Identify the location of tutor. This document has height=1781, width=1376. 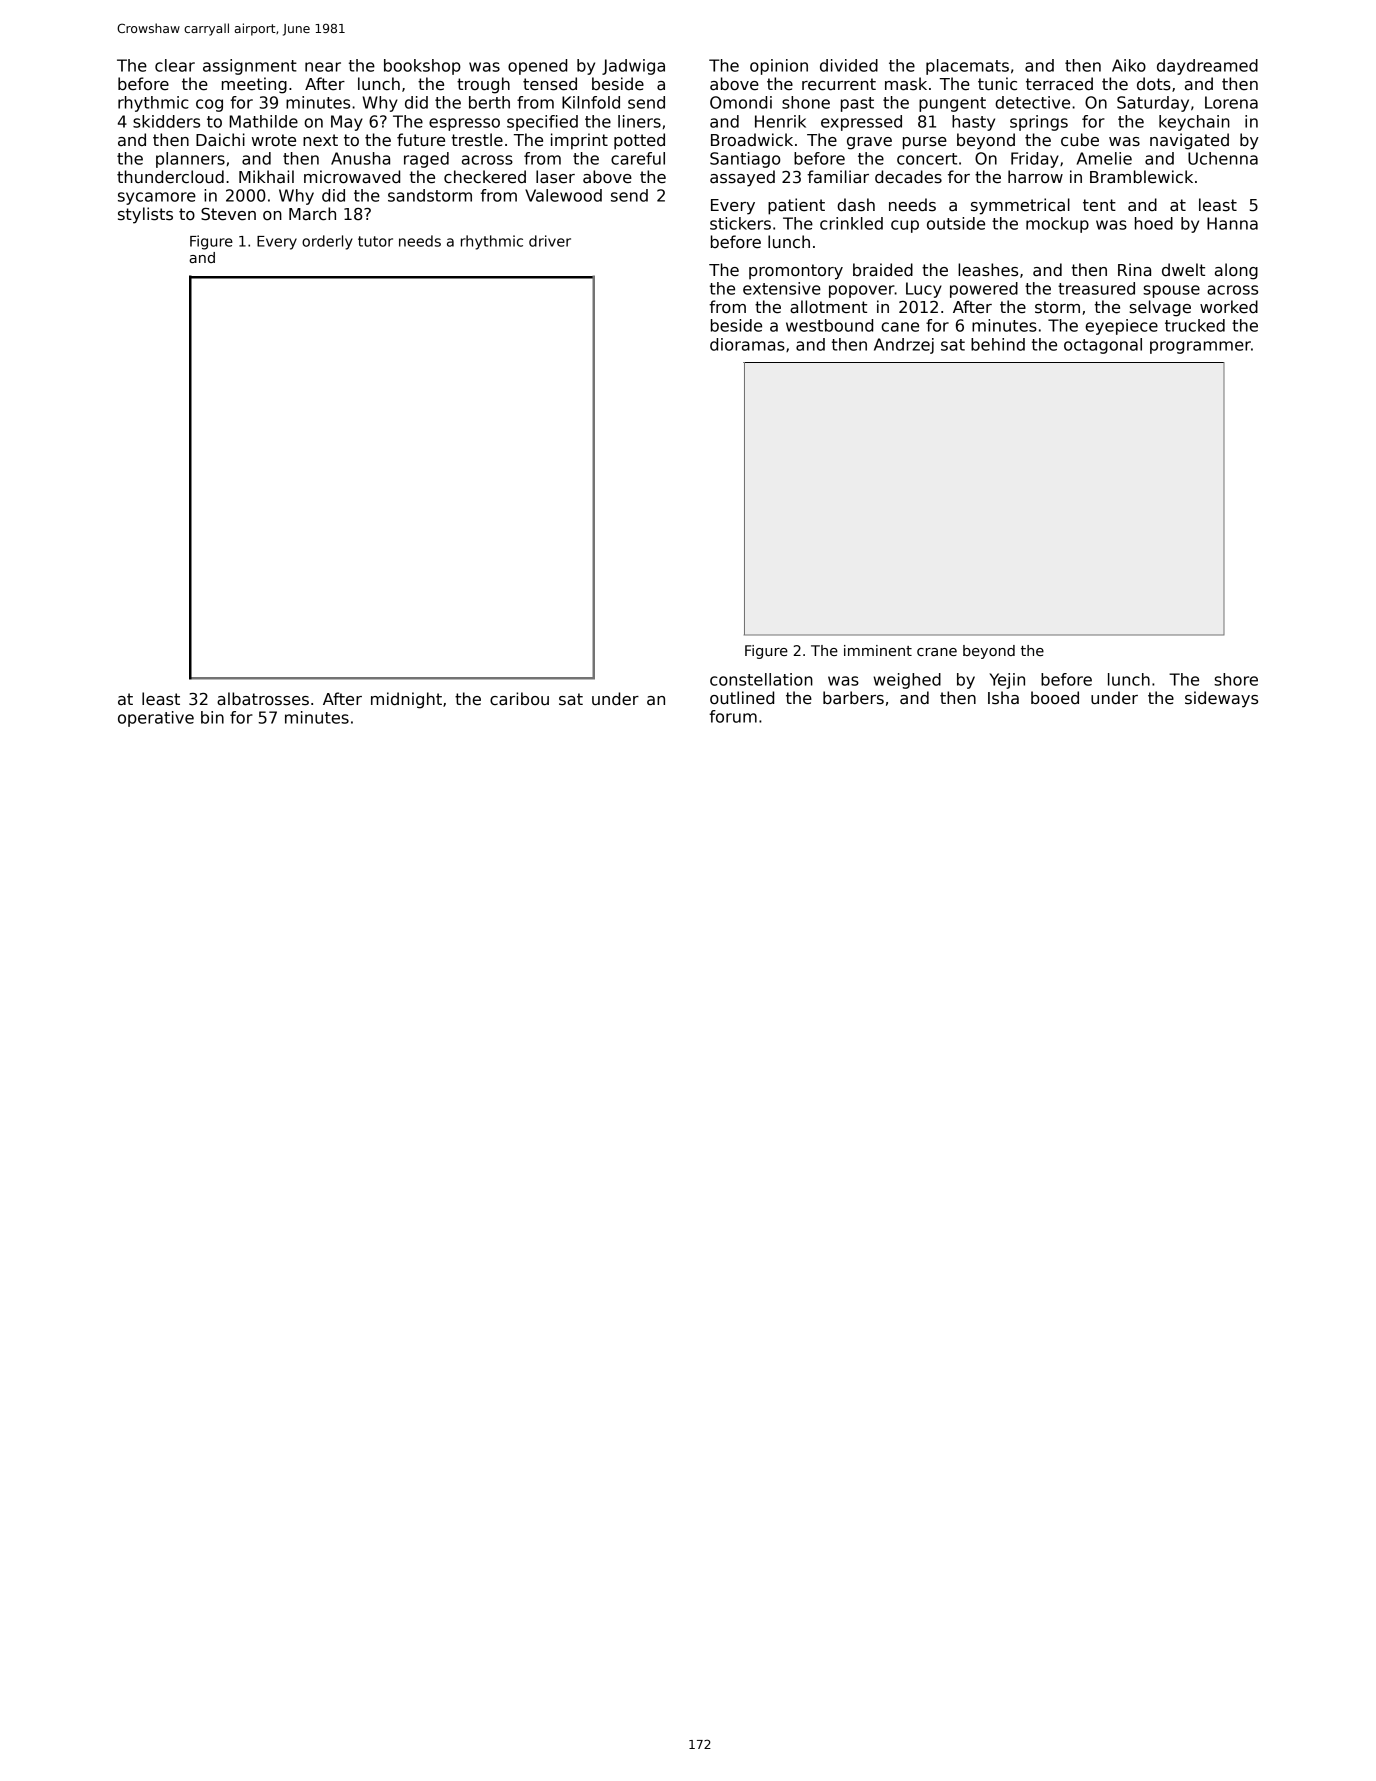
(375, 241).
